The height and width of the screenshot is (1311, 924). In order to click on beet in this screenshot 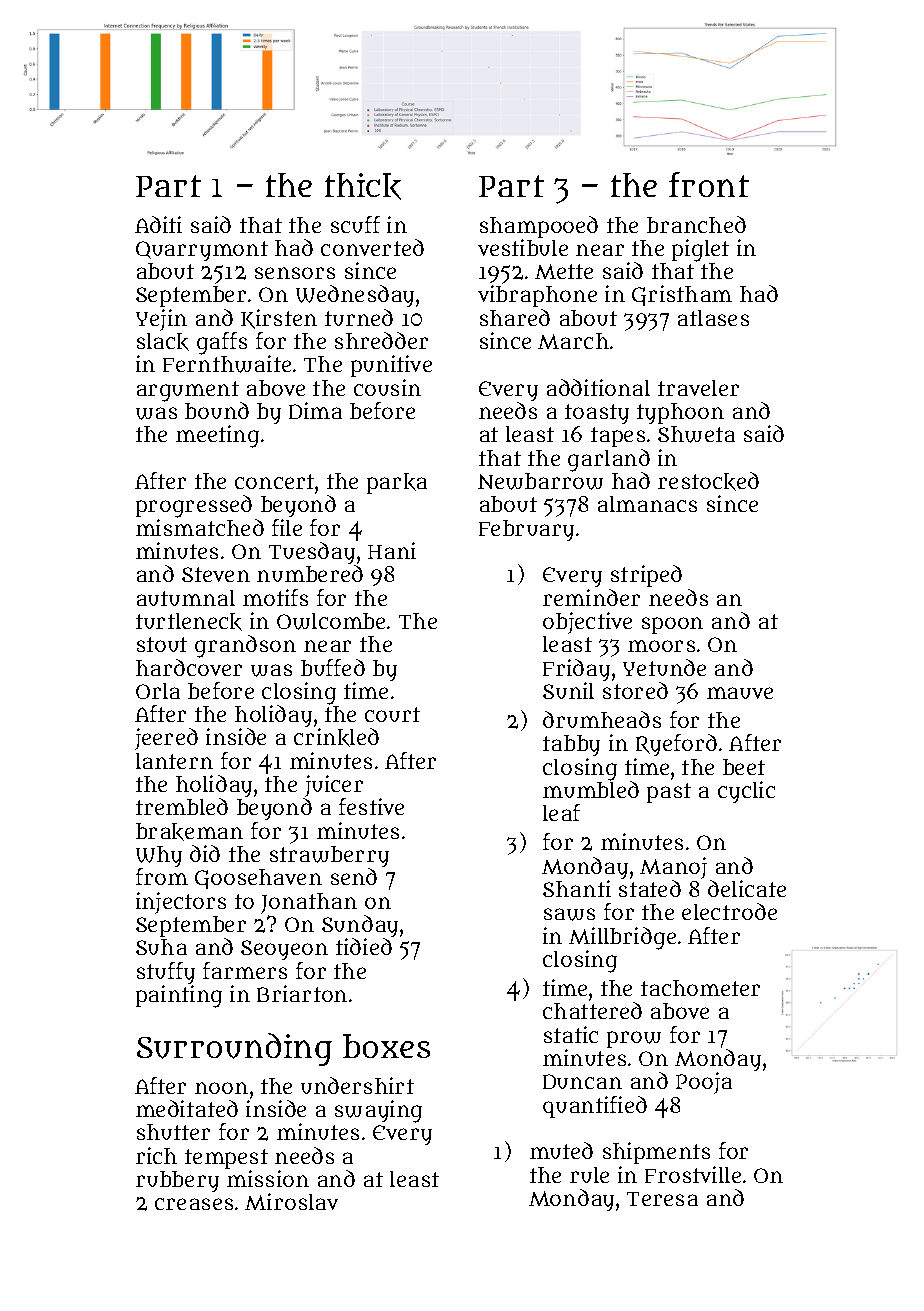, I will do `click(744, 767)`.
